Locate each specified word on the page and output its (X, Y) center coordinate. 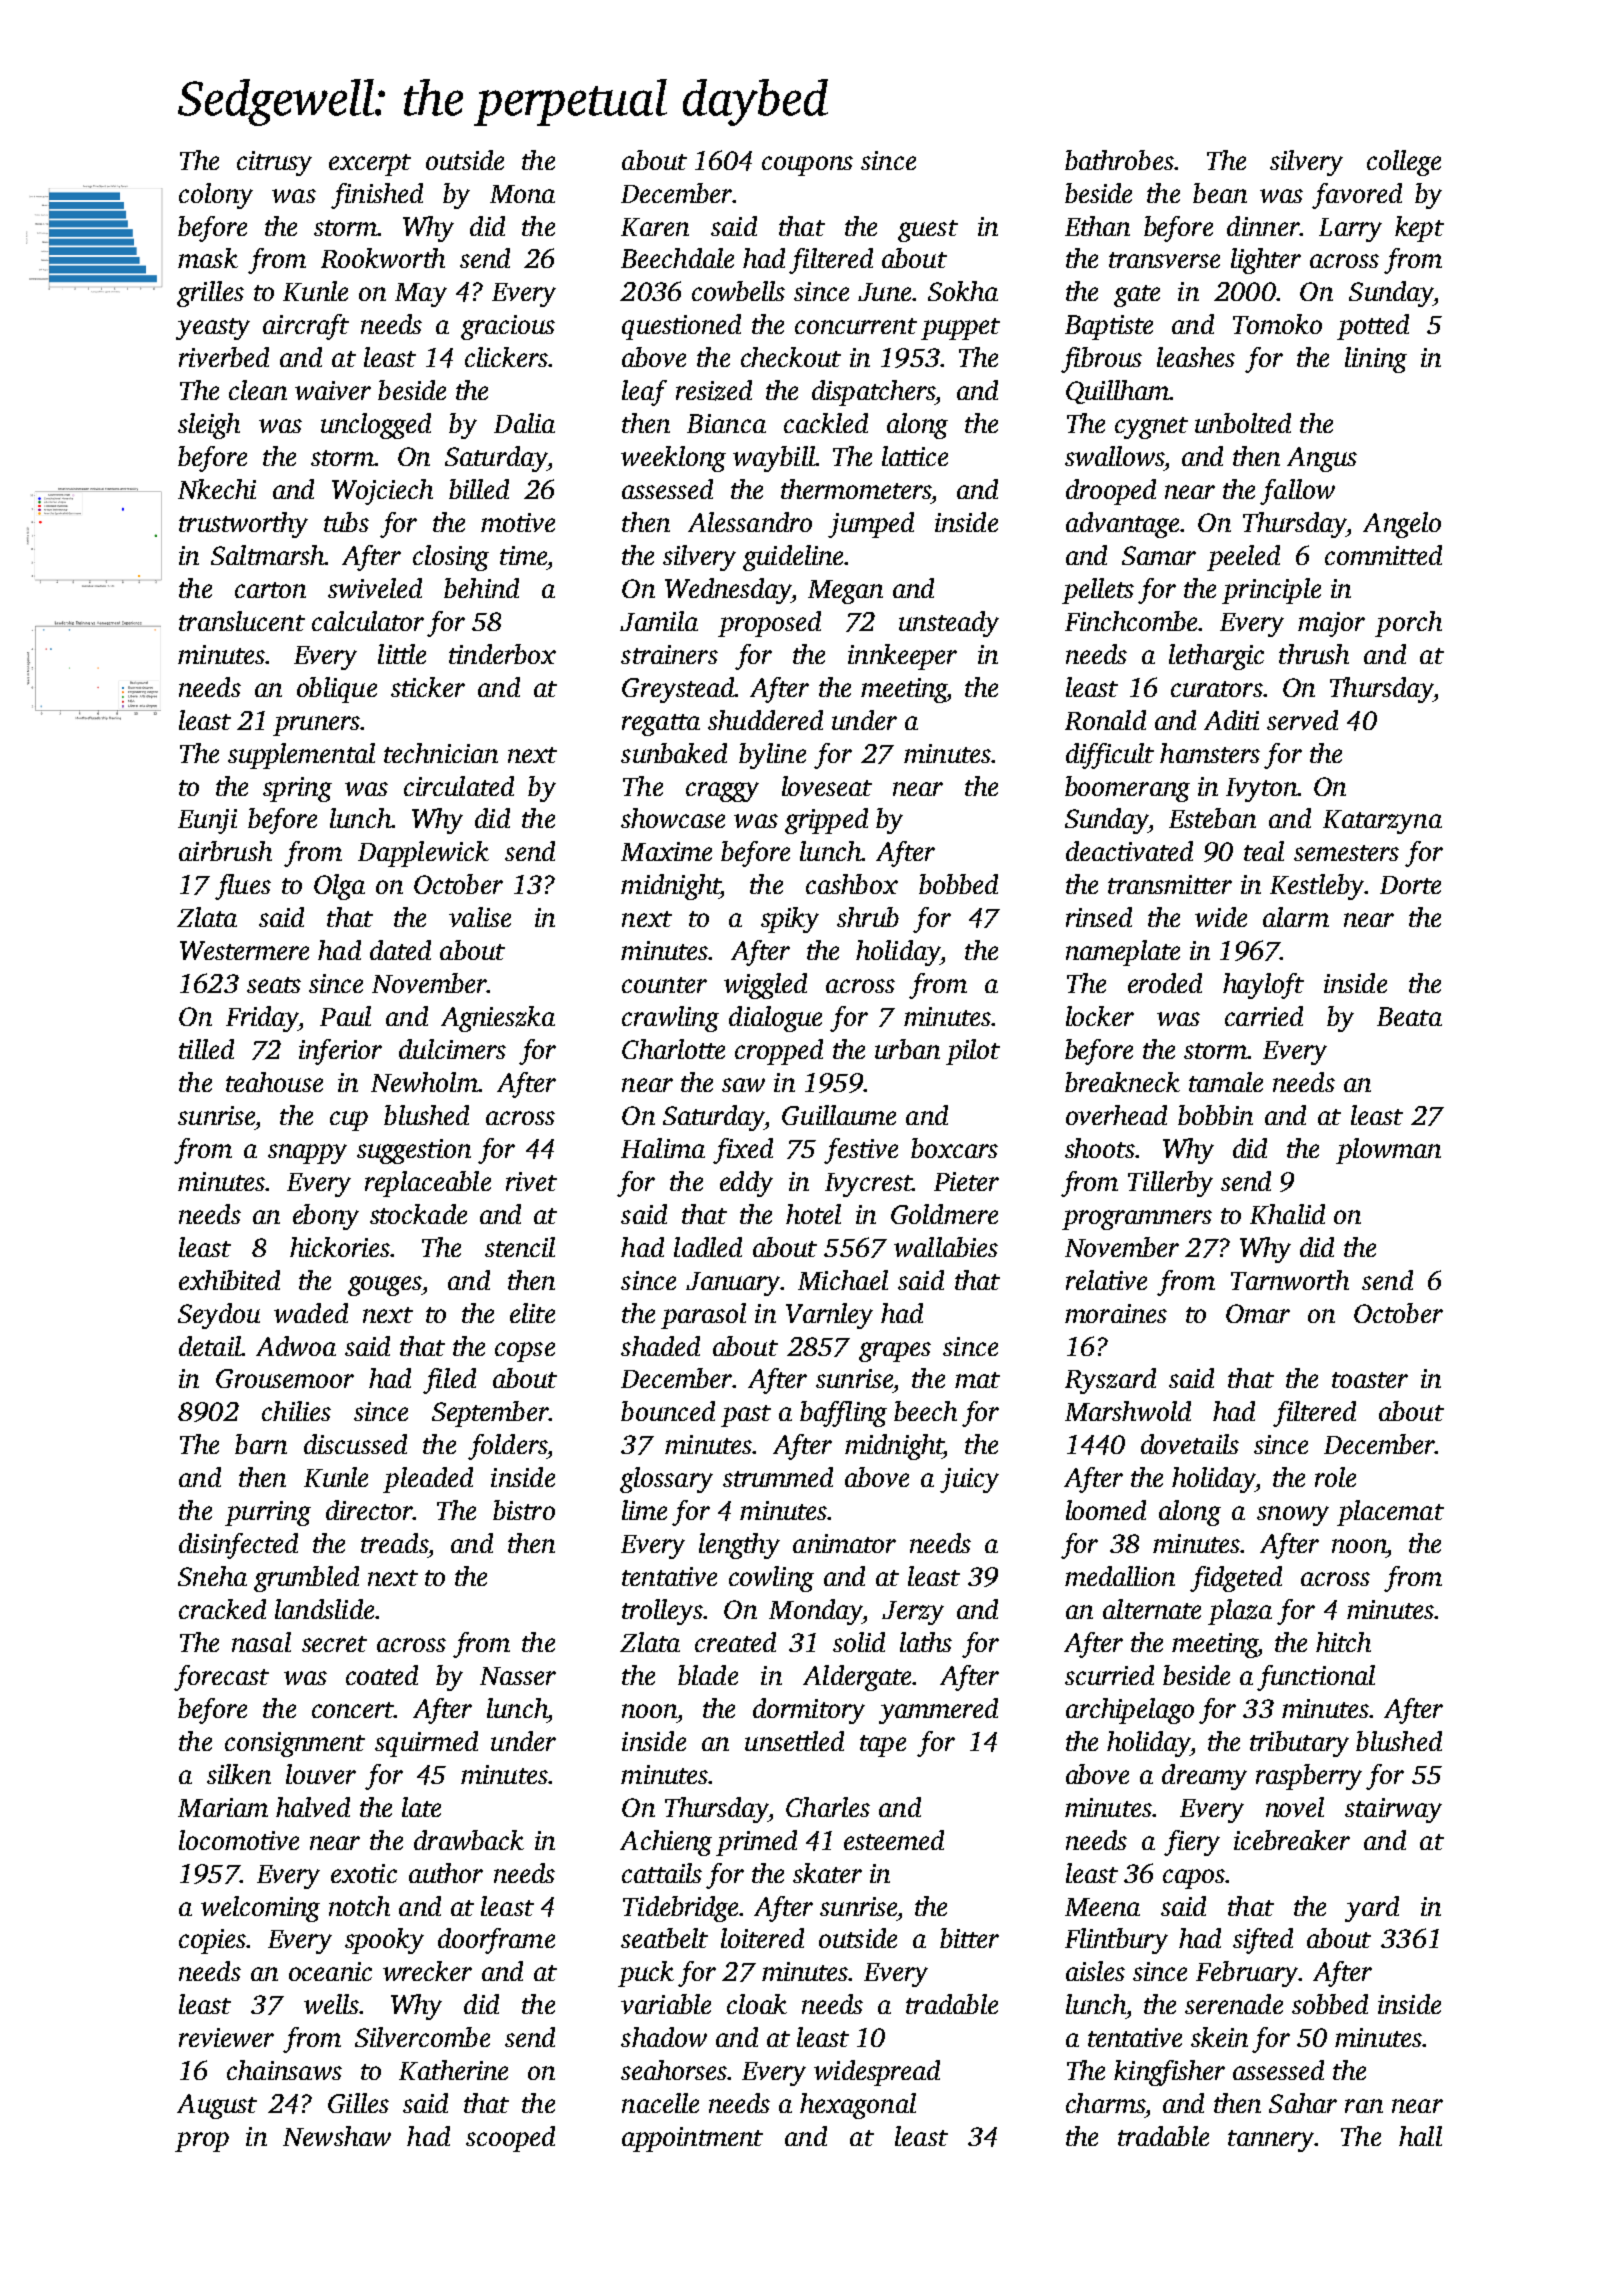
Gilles (358, 2103)
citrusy (274, 163)
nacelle (660, 2103)
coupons (807, 166)
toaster (1370, 1380)
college (1404, 163)
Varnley (829, 1316)
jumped (871, 525)
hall (1420, 2136)
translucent (242, 621)
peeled (1243, 558)
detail (210, 1346)
